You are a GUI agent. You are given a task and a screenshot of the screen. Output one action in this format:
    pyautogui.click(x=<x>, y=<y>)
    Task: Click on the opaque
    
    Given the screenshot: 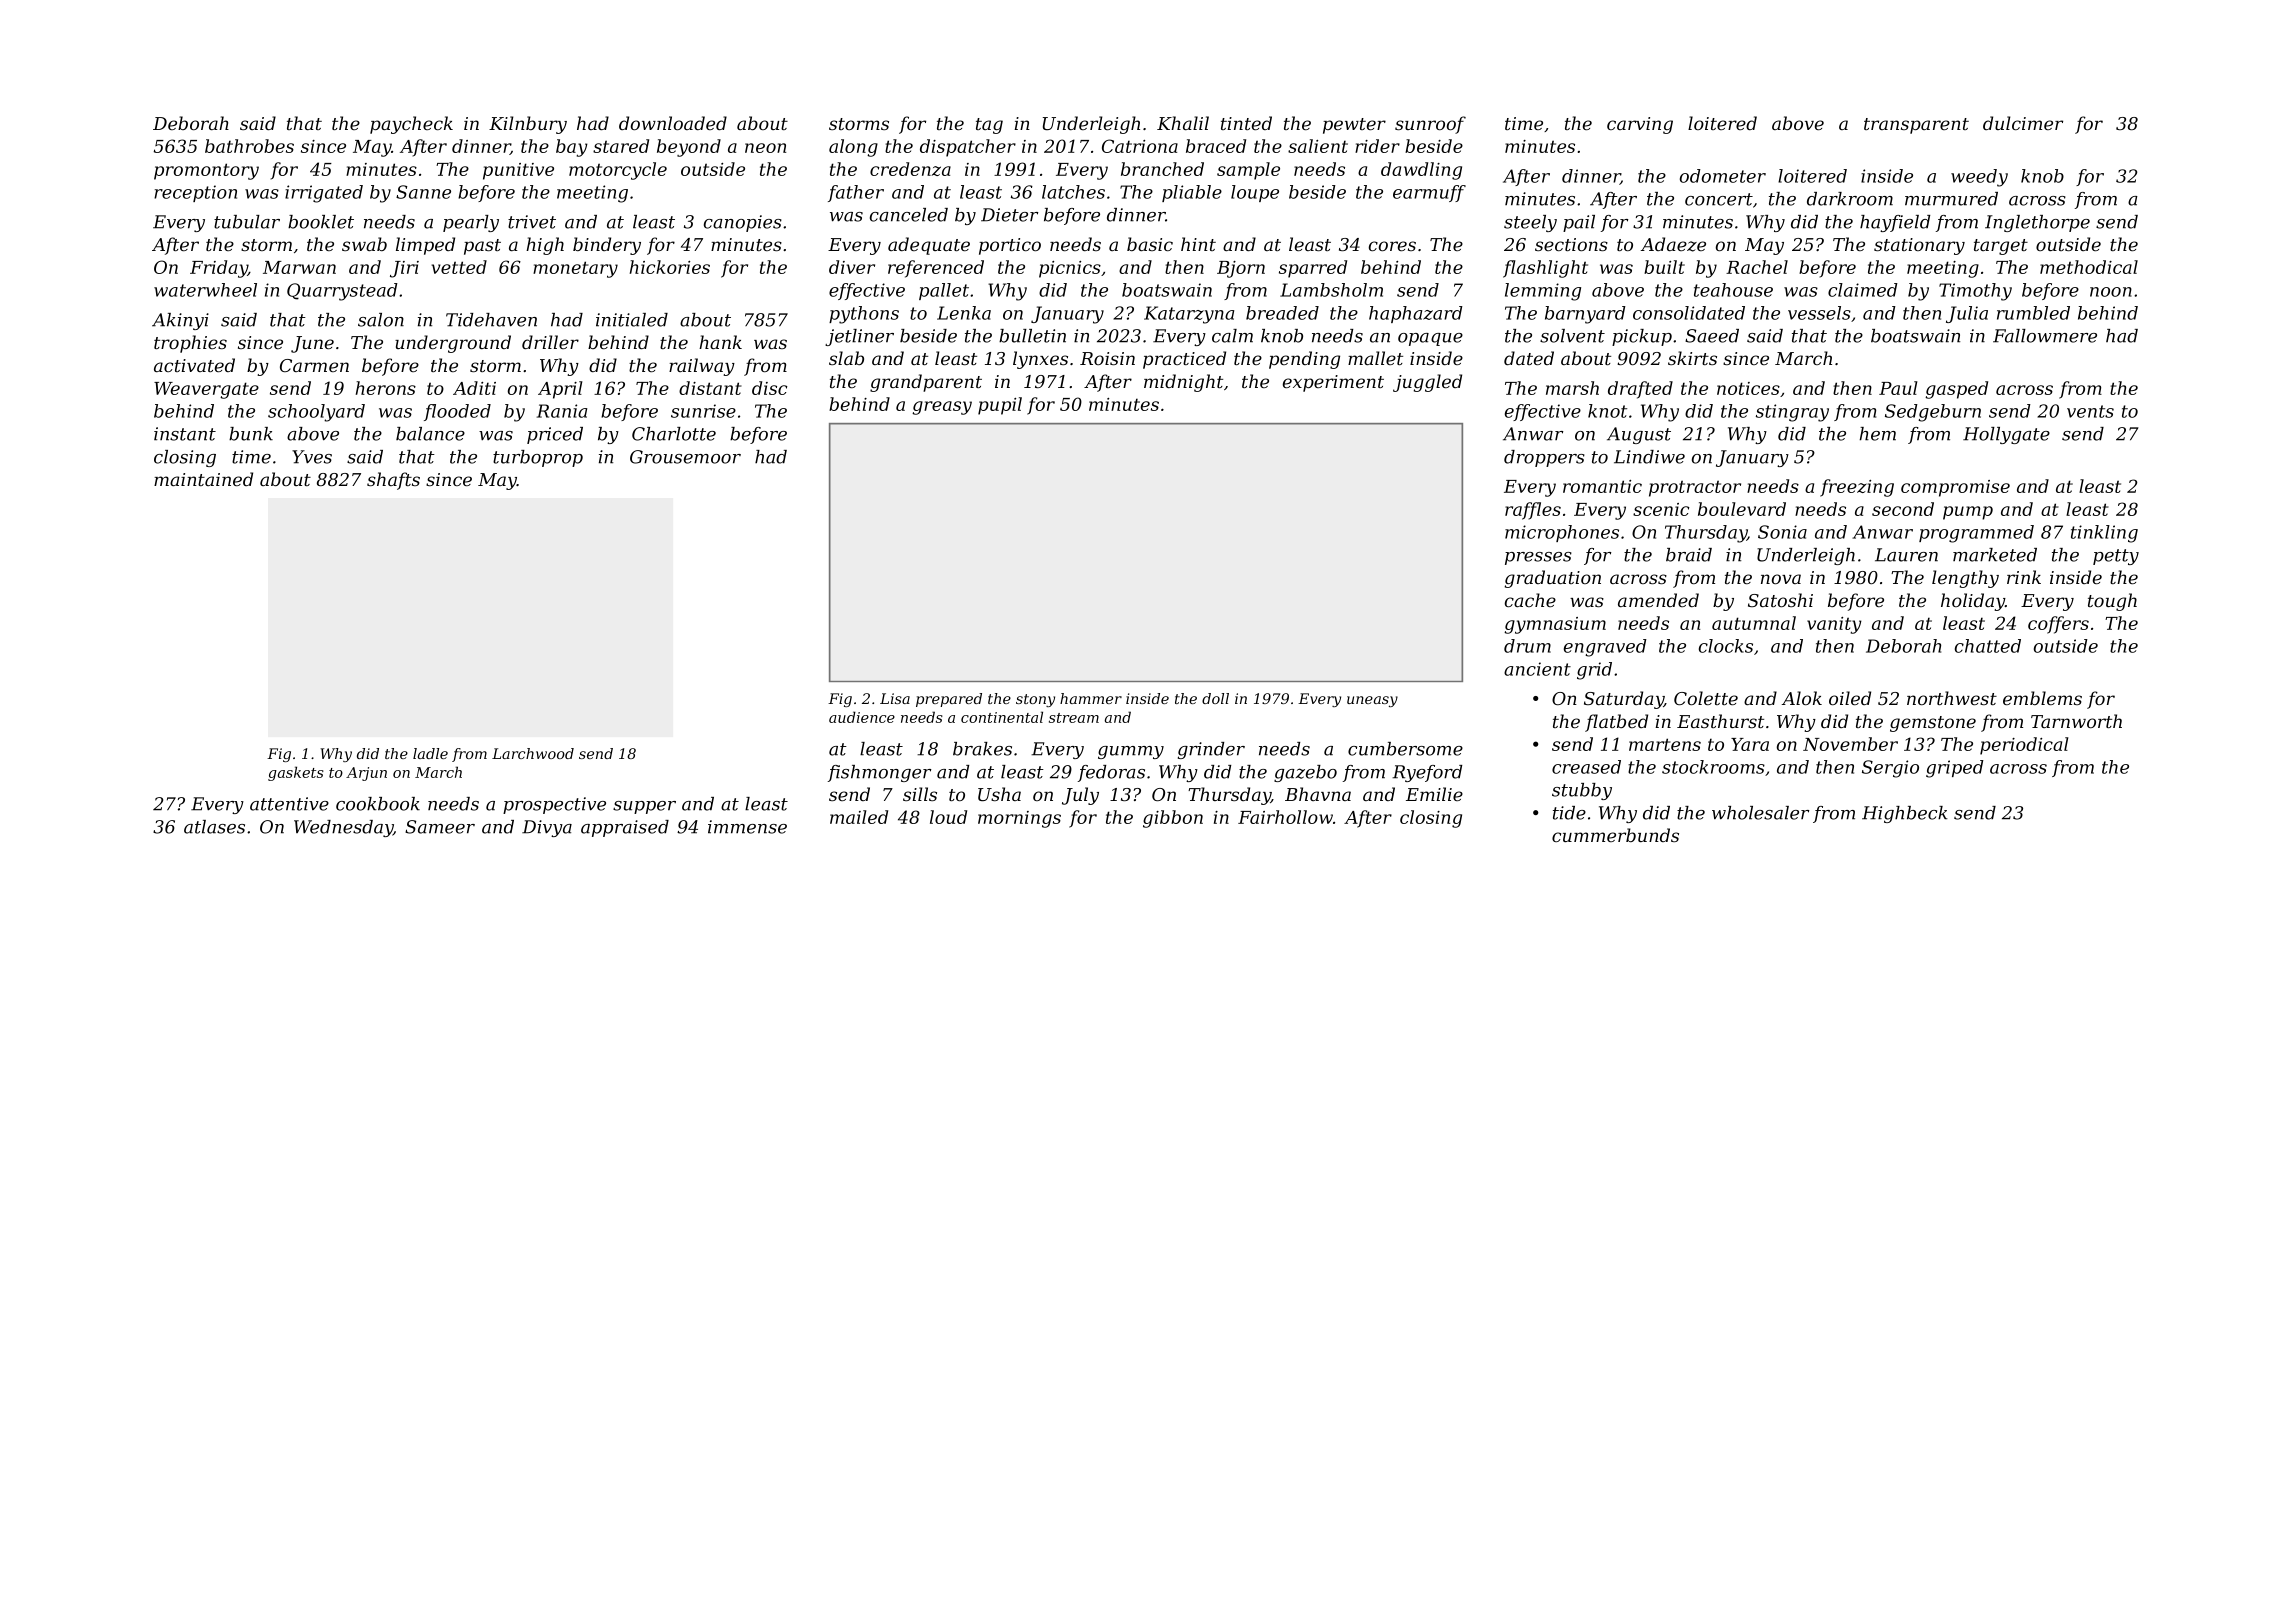 What is the action you would take?
    pyautogui.click(x=1430, y=339)
